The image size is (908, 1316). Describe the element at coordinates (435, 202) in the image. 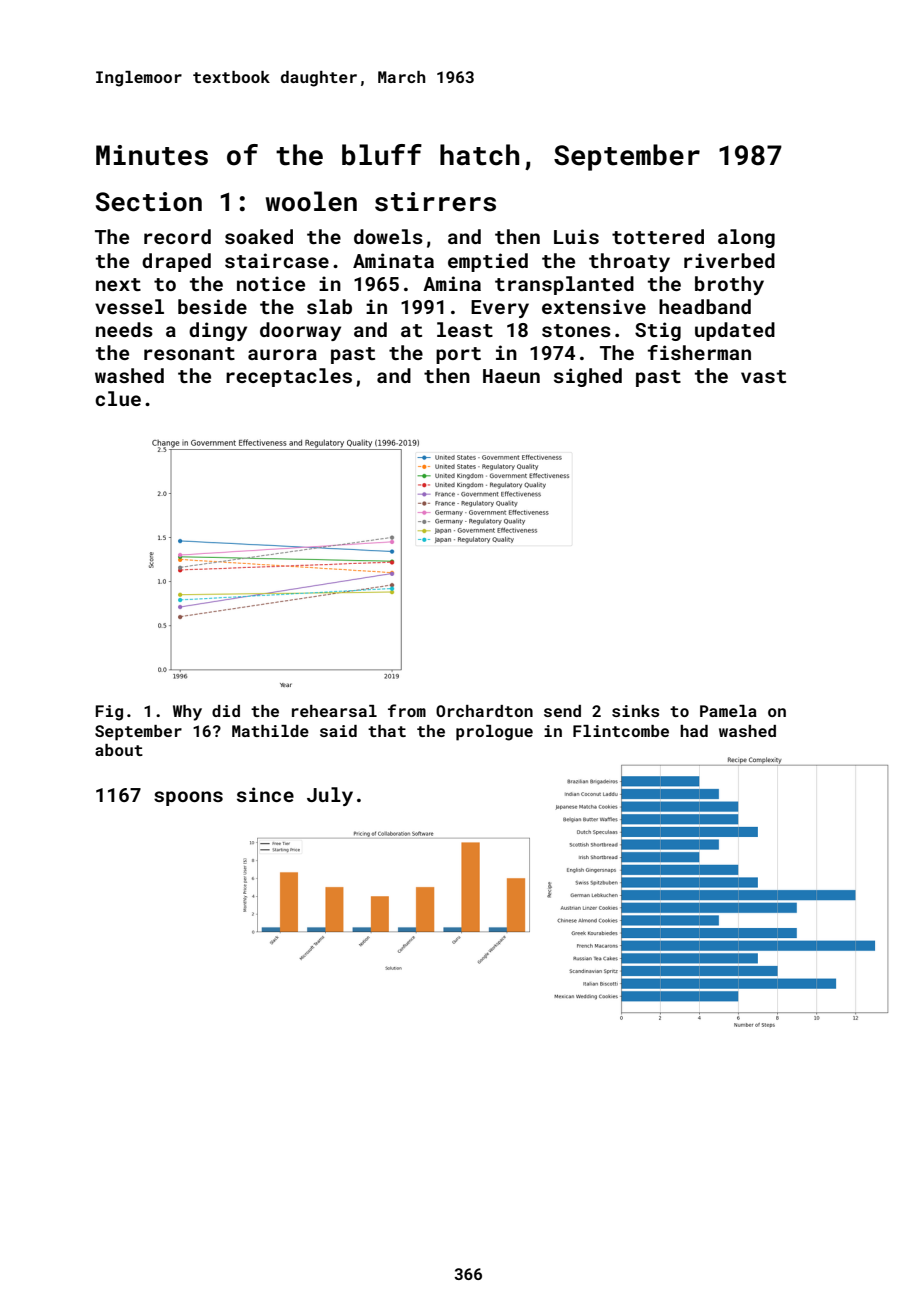

I see `stirrers` at that location.
